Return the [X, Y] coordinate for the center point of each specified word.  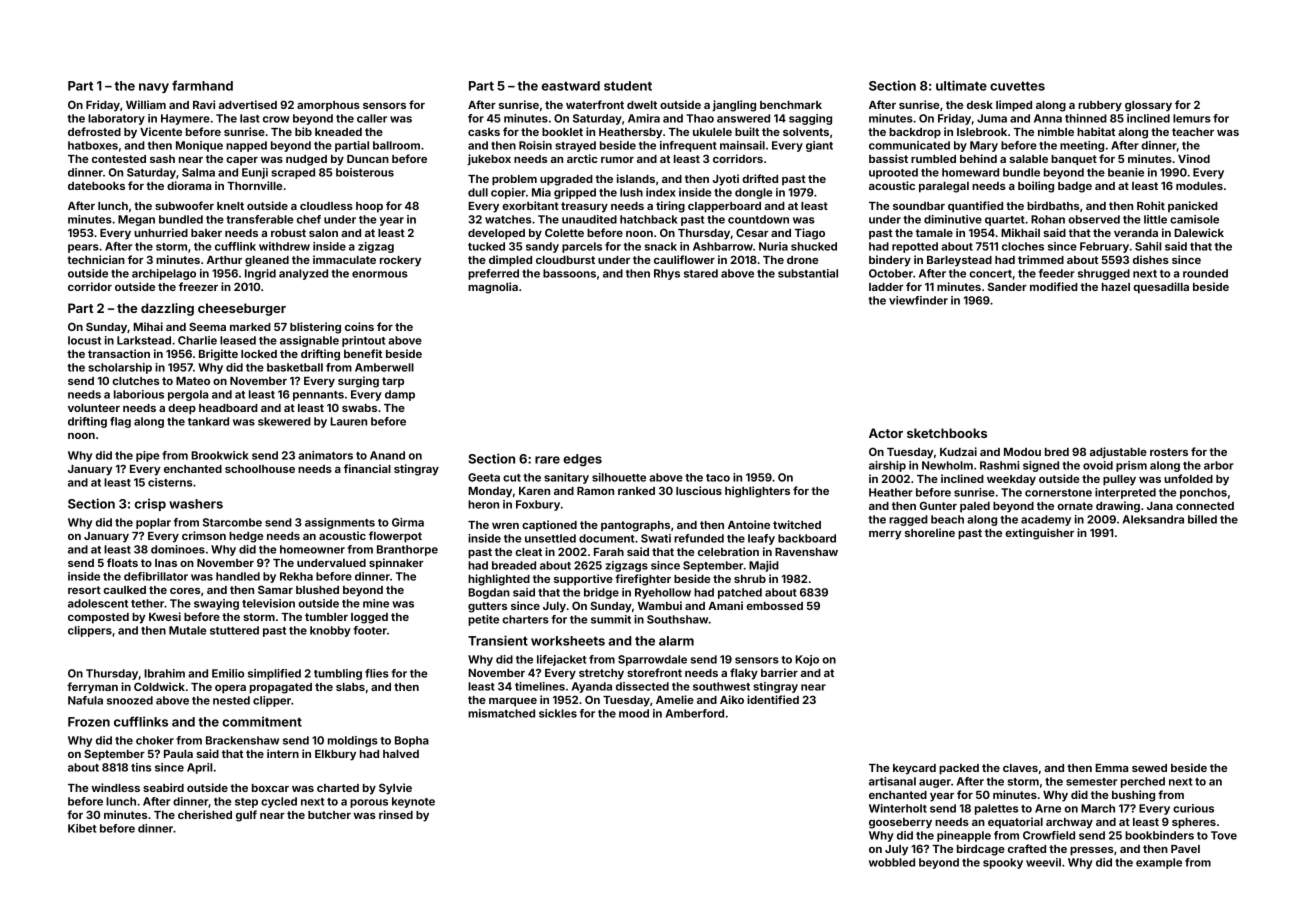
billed [1202, 519]
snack [661, 246]
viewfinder [918, 300]
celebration [728, 551]
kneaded [338, 132]
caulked [124, 590]
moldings [353, 741]
